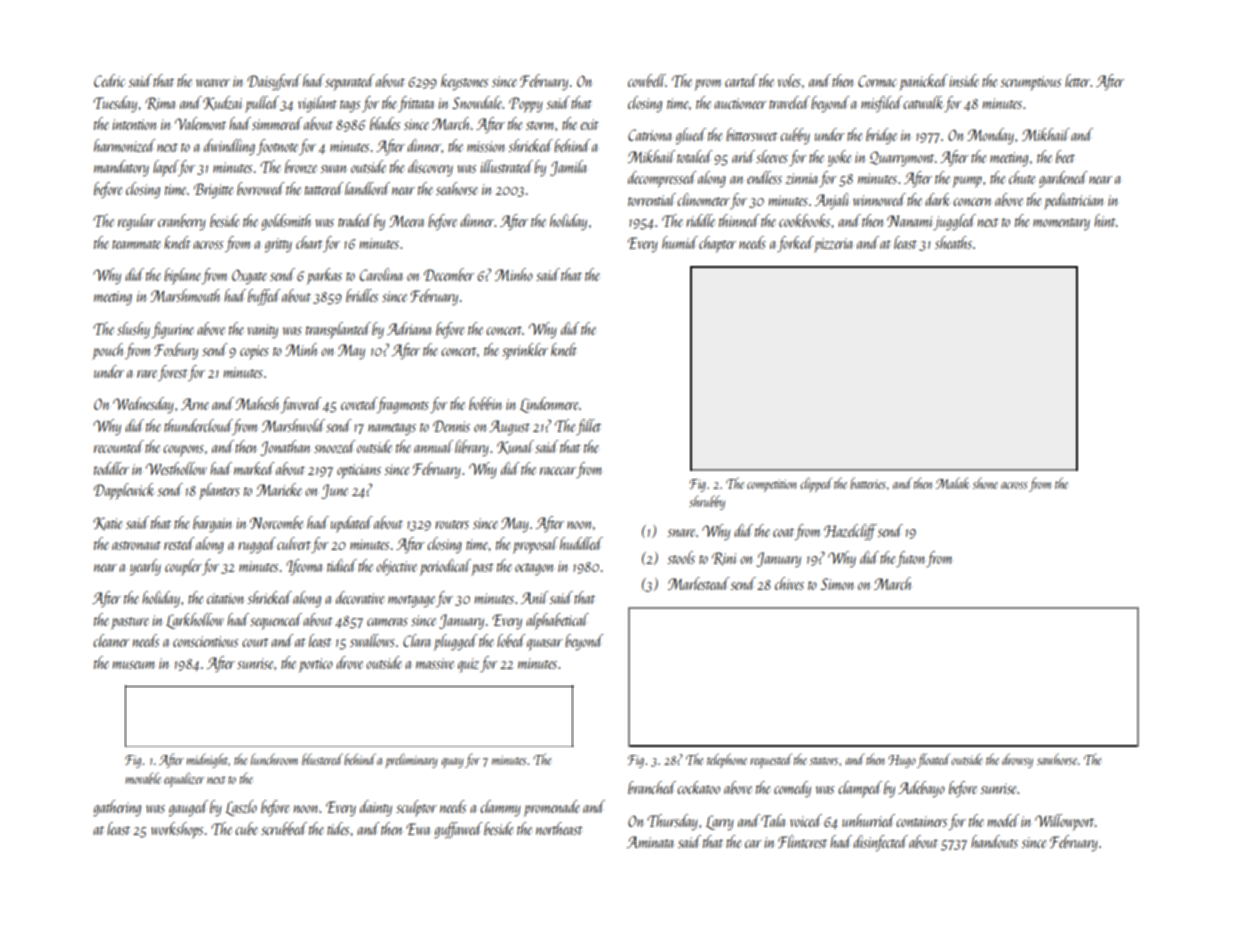  Describe the element at coordinates (549, 405) in the screenshot. I see `Lindenmere` at that location.
